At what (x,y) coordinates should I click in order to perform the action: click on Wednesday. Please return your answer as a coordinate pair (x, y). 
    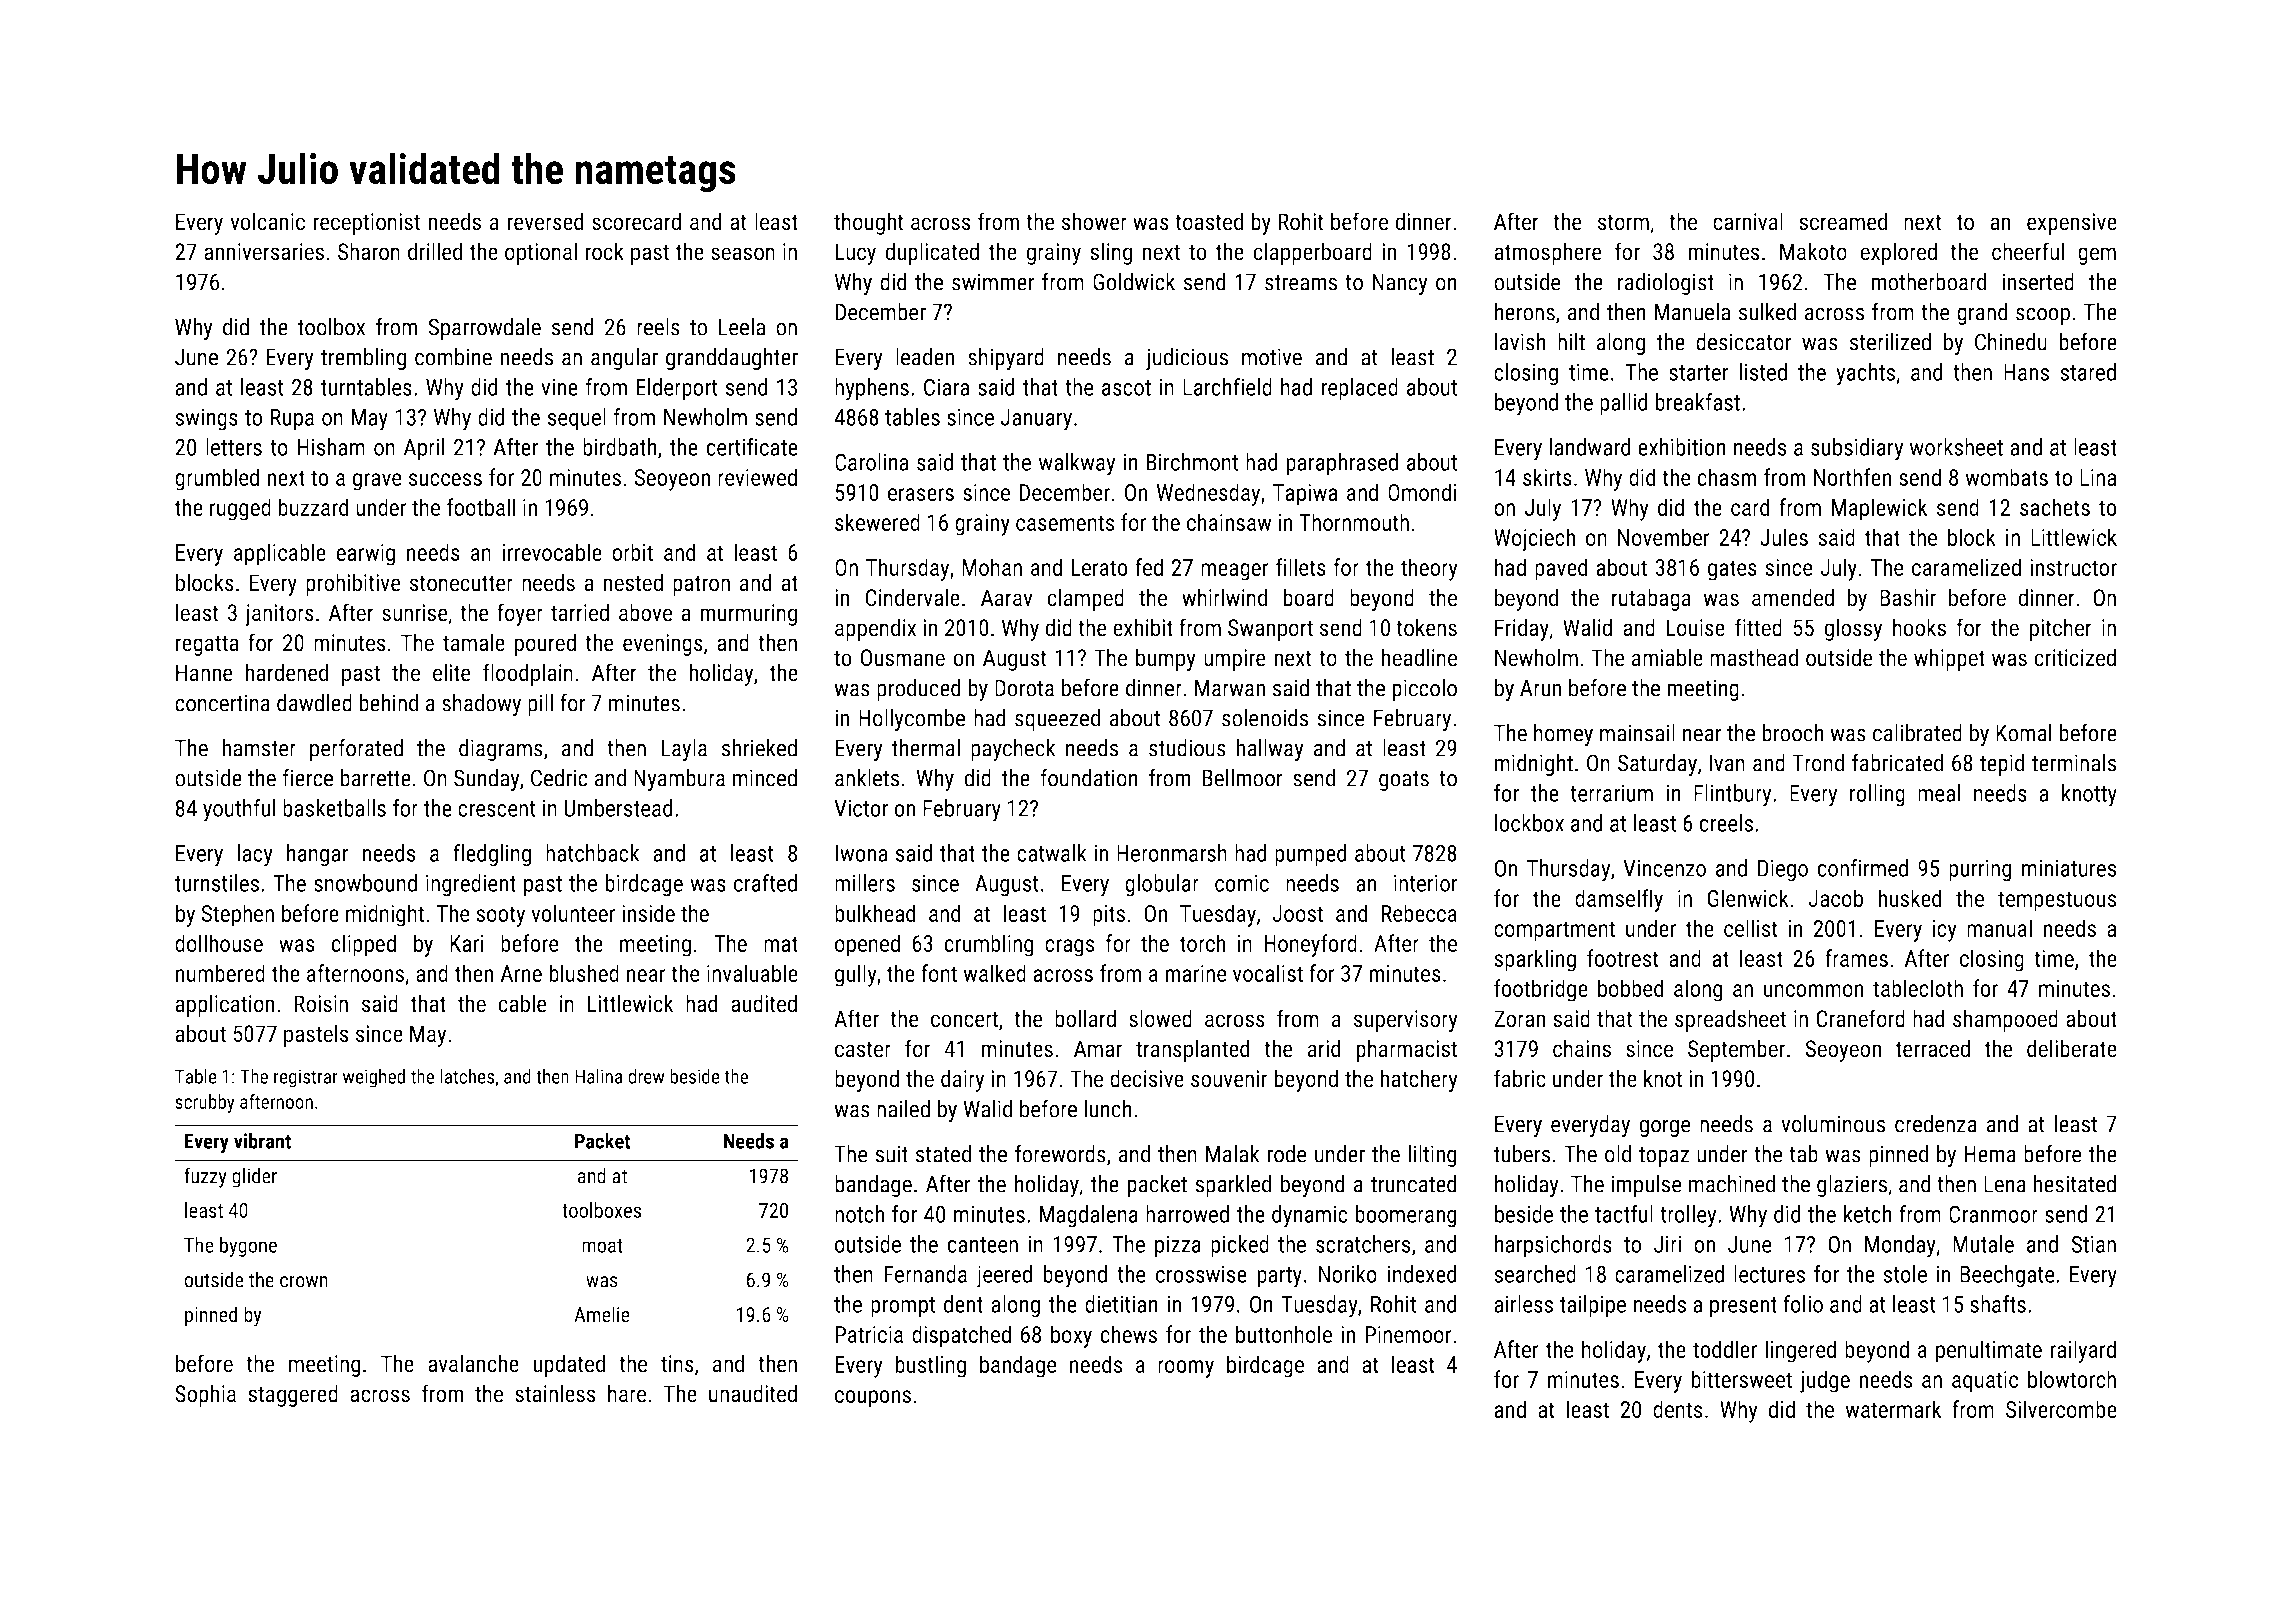
    Looking at the image, I should click on (1208, 494).
